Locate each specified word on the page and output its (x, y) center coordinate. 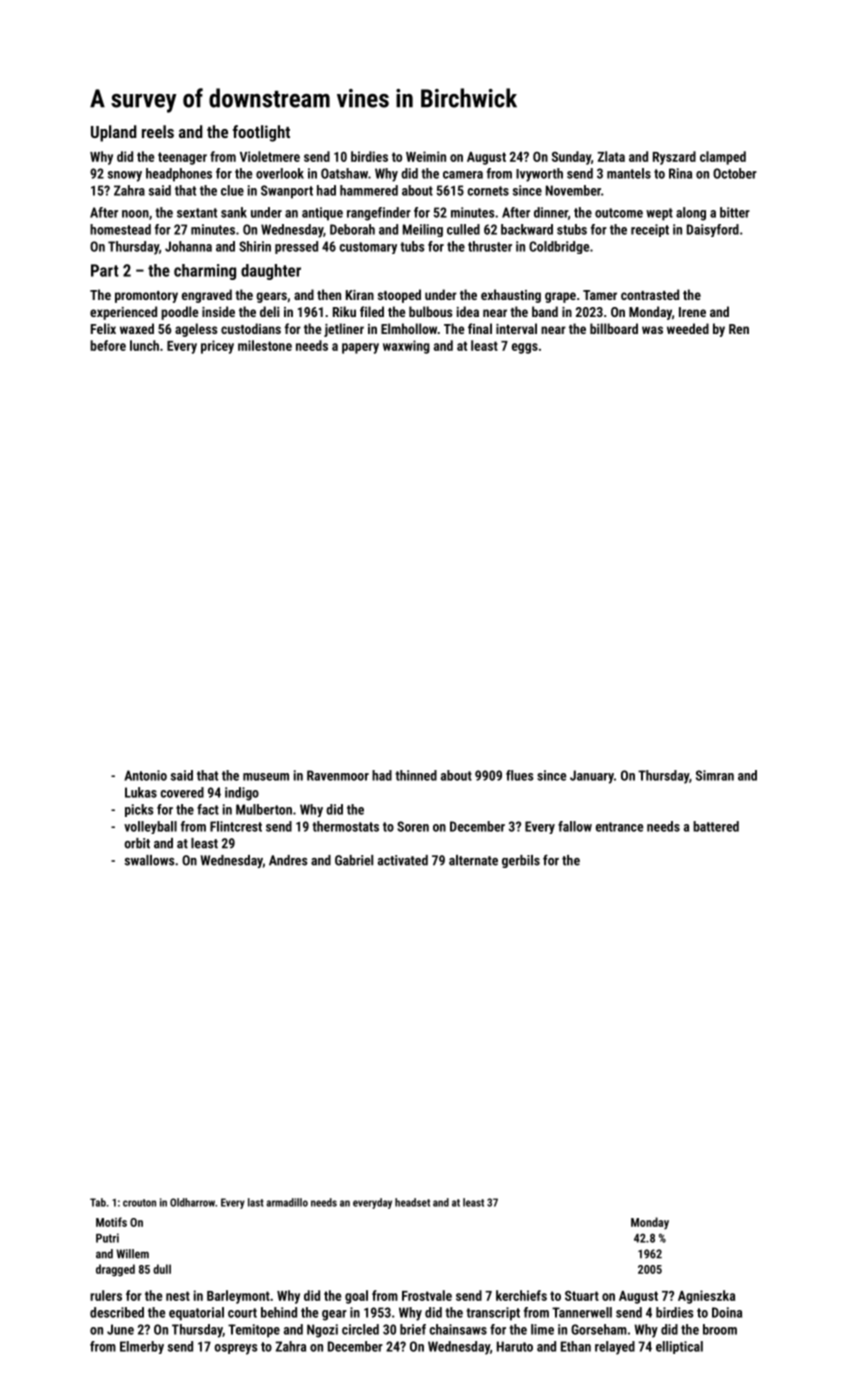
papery (360, 348)
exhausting (511, 296)
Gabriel (354, 860)
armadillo (287, 1202)
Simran (715, 775)
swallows (149, 860)
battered (716, 826)
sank (234, 212)
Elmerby (142, 1347)
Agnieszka (706, 1297)
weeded (688, 328)
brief (413, 1329)
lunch (144, 345)
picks (139, 810)
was (652, 330)
